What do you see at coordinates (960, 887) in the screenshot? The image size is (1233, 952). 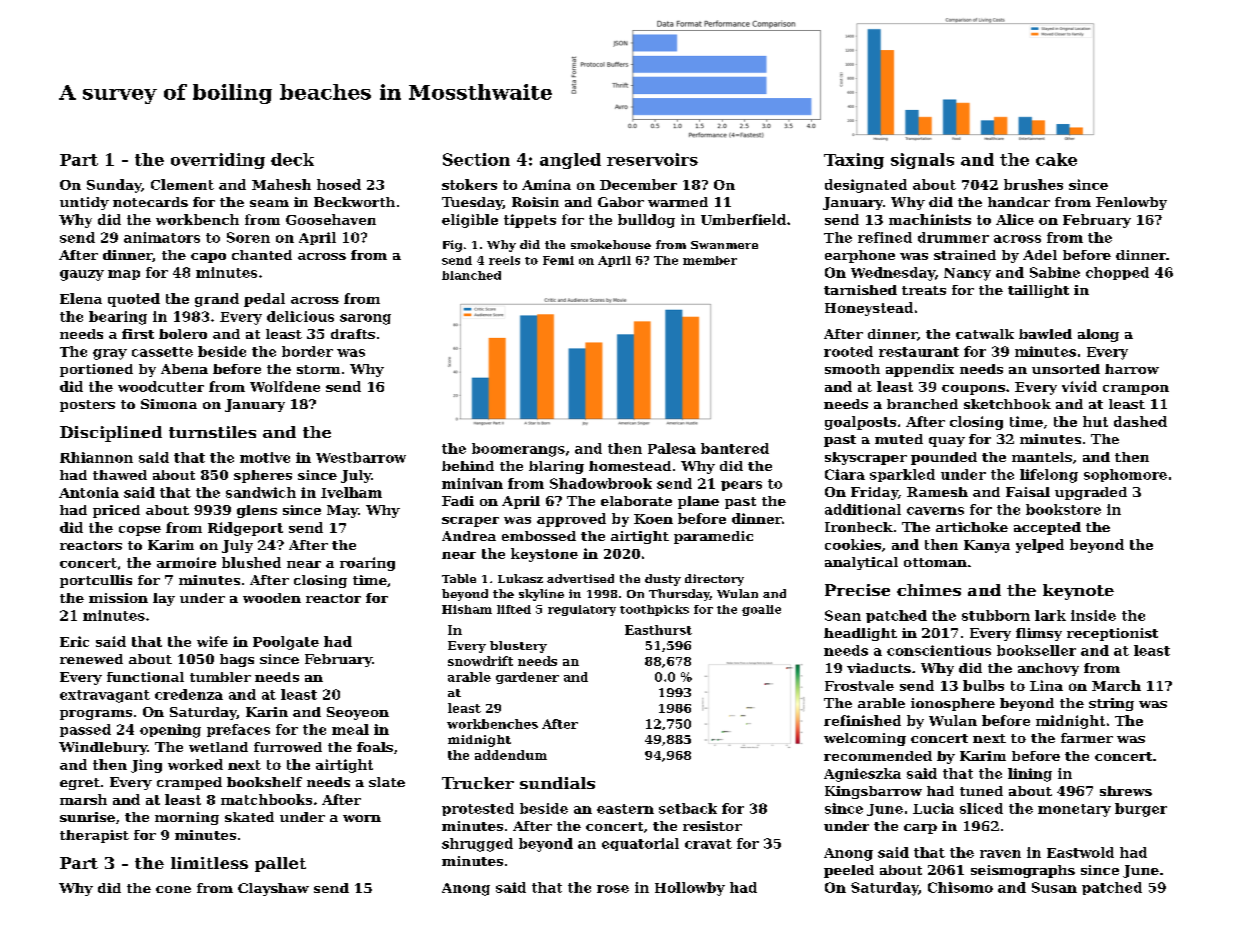 I see `Chisomo` at bounding box center [960, 887].
